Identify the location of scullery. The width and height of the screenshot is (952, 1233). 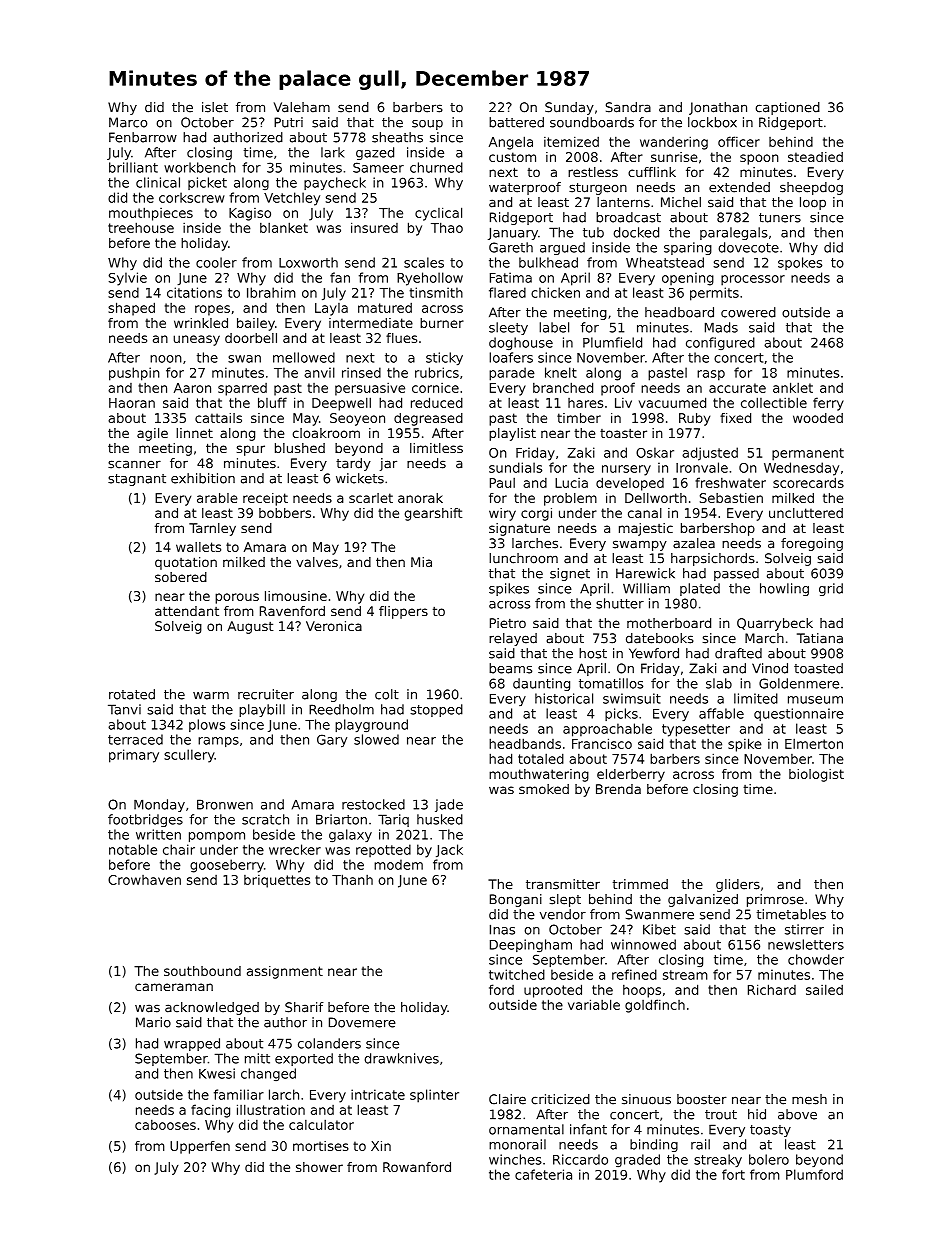
(189, 756).
